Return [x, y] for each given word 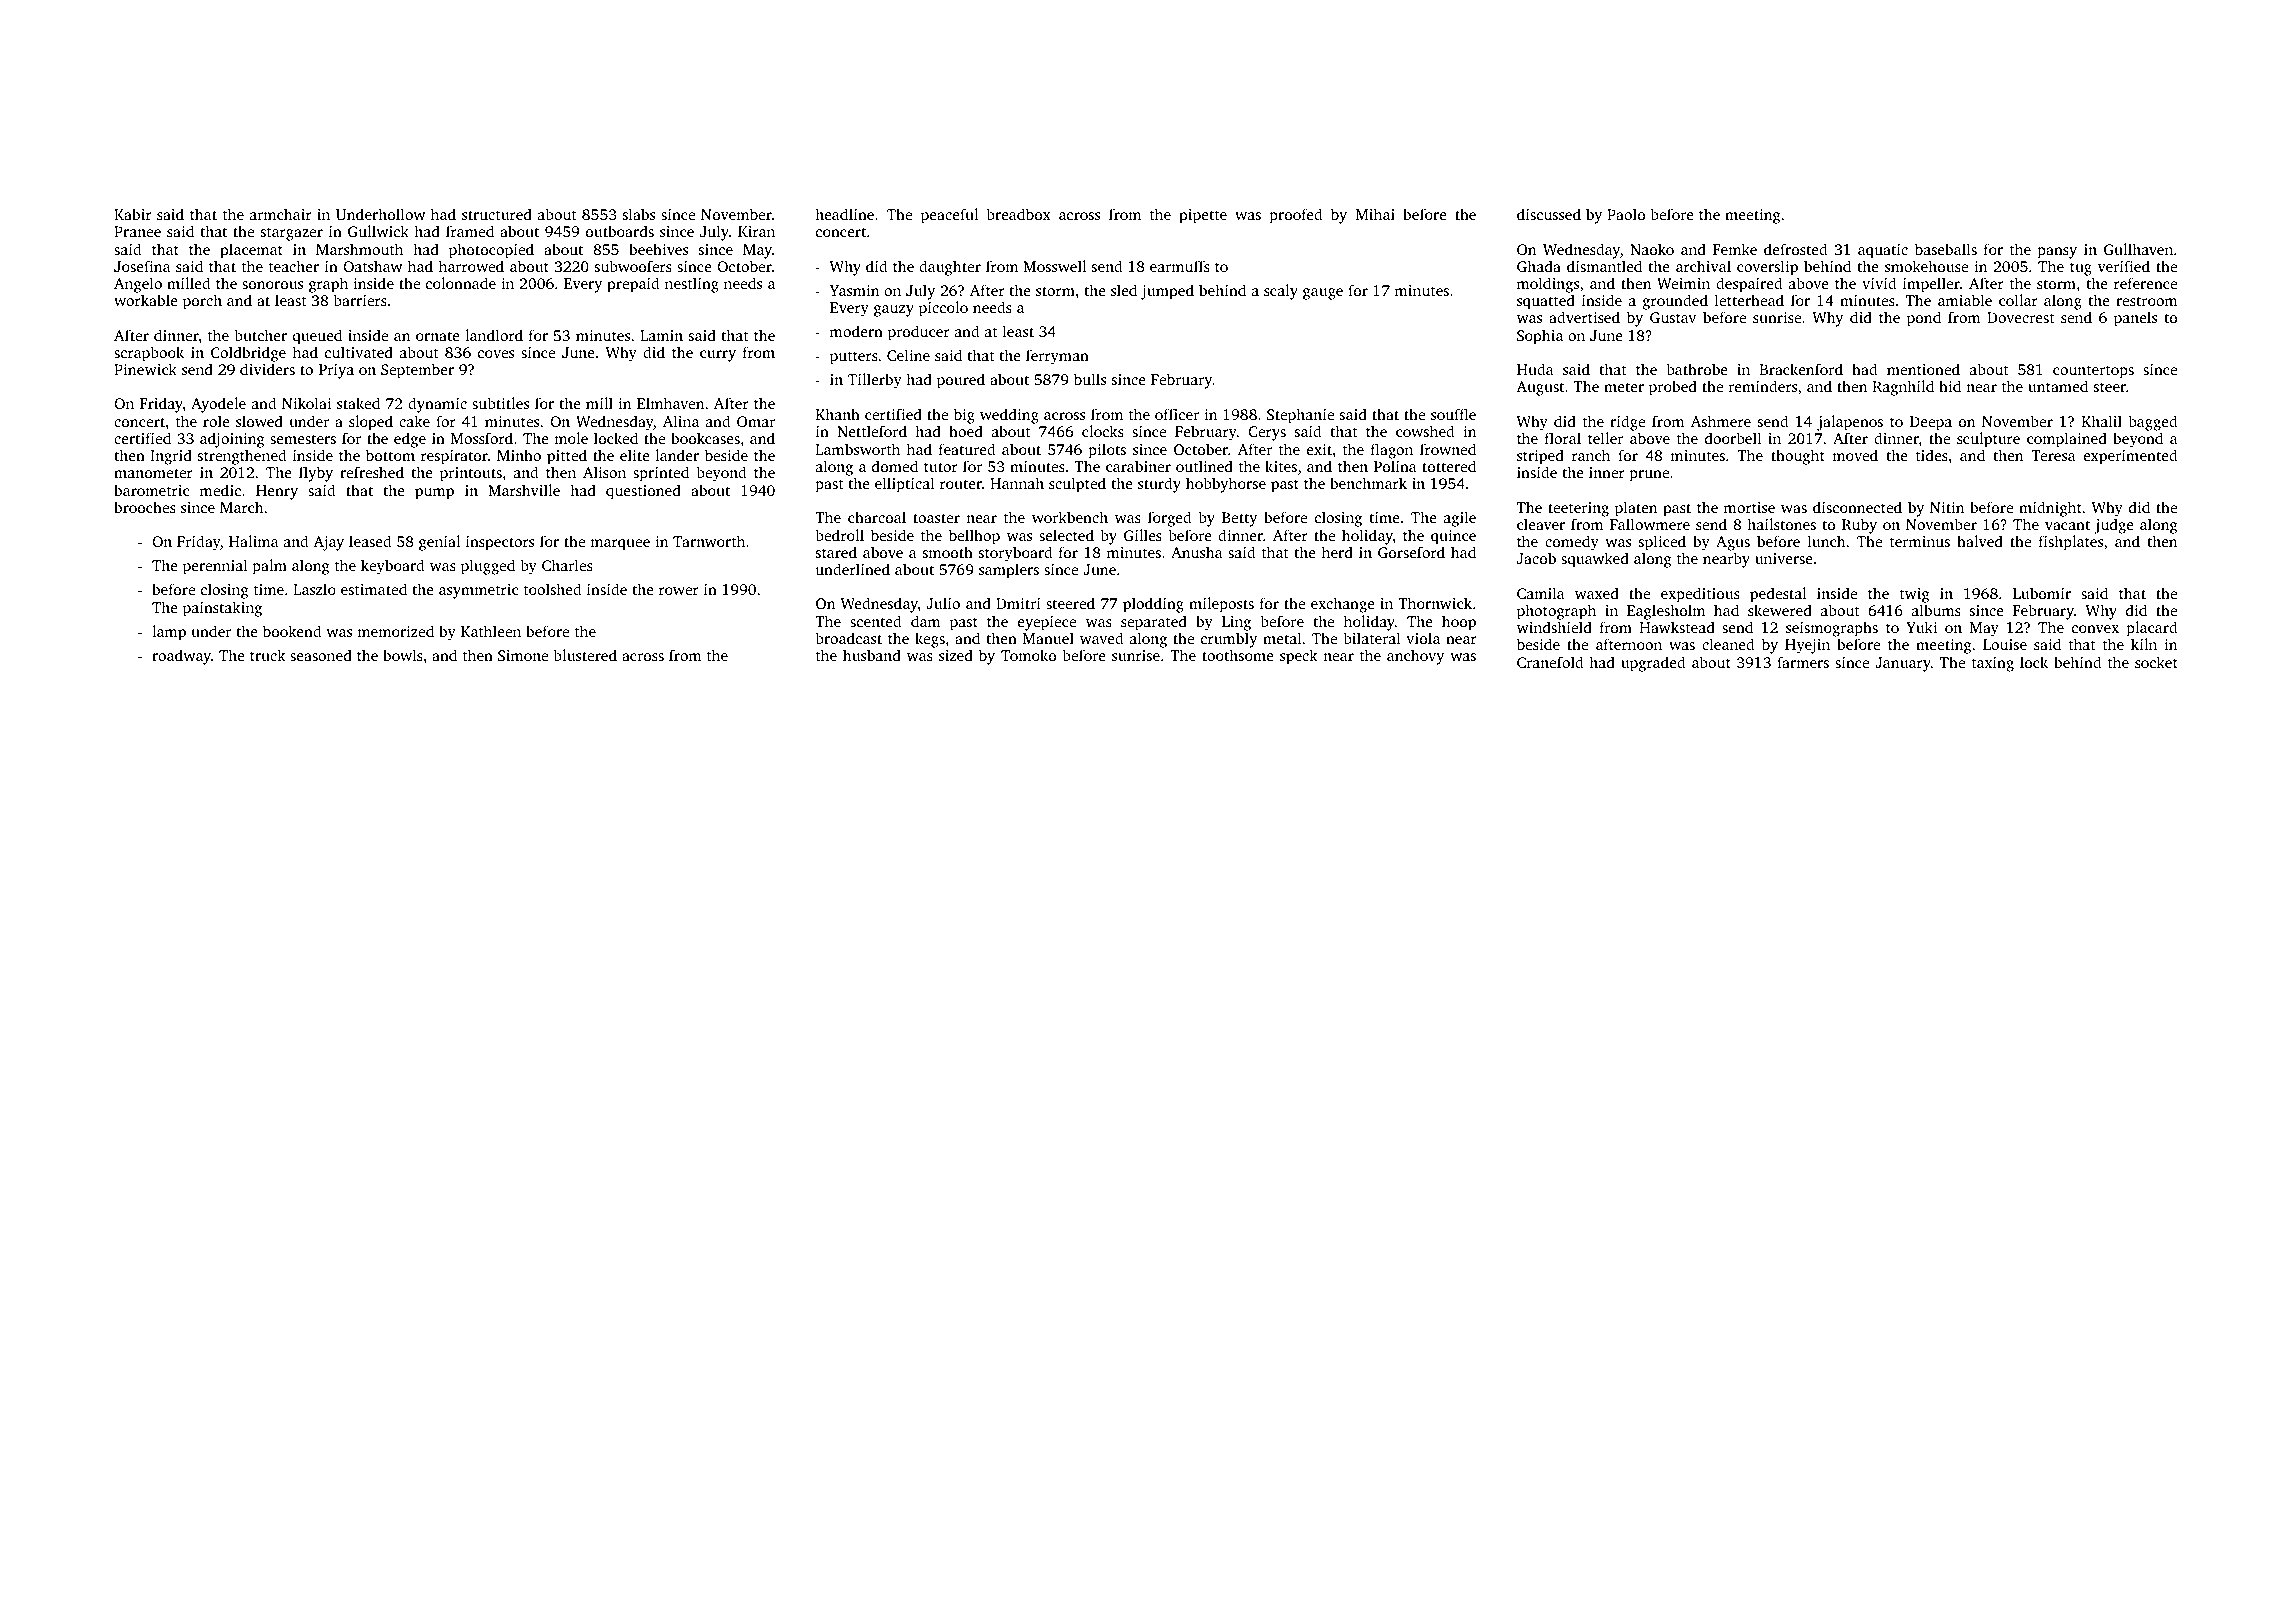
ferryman [1057, 357]
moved [1855, 455]
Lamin [661, 335]
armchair [281, 214]
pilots [1107, 451]
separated [1154, 623]
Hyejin [1807, 646]
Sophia [1540, 337]
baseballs [1946, 249]
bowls [403, 655]
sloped [371, 423]
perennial [215, 567]
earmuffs [1180, 266]
